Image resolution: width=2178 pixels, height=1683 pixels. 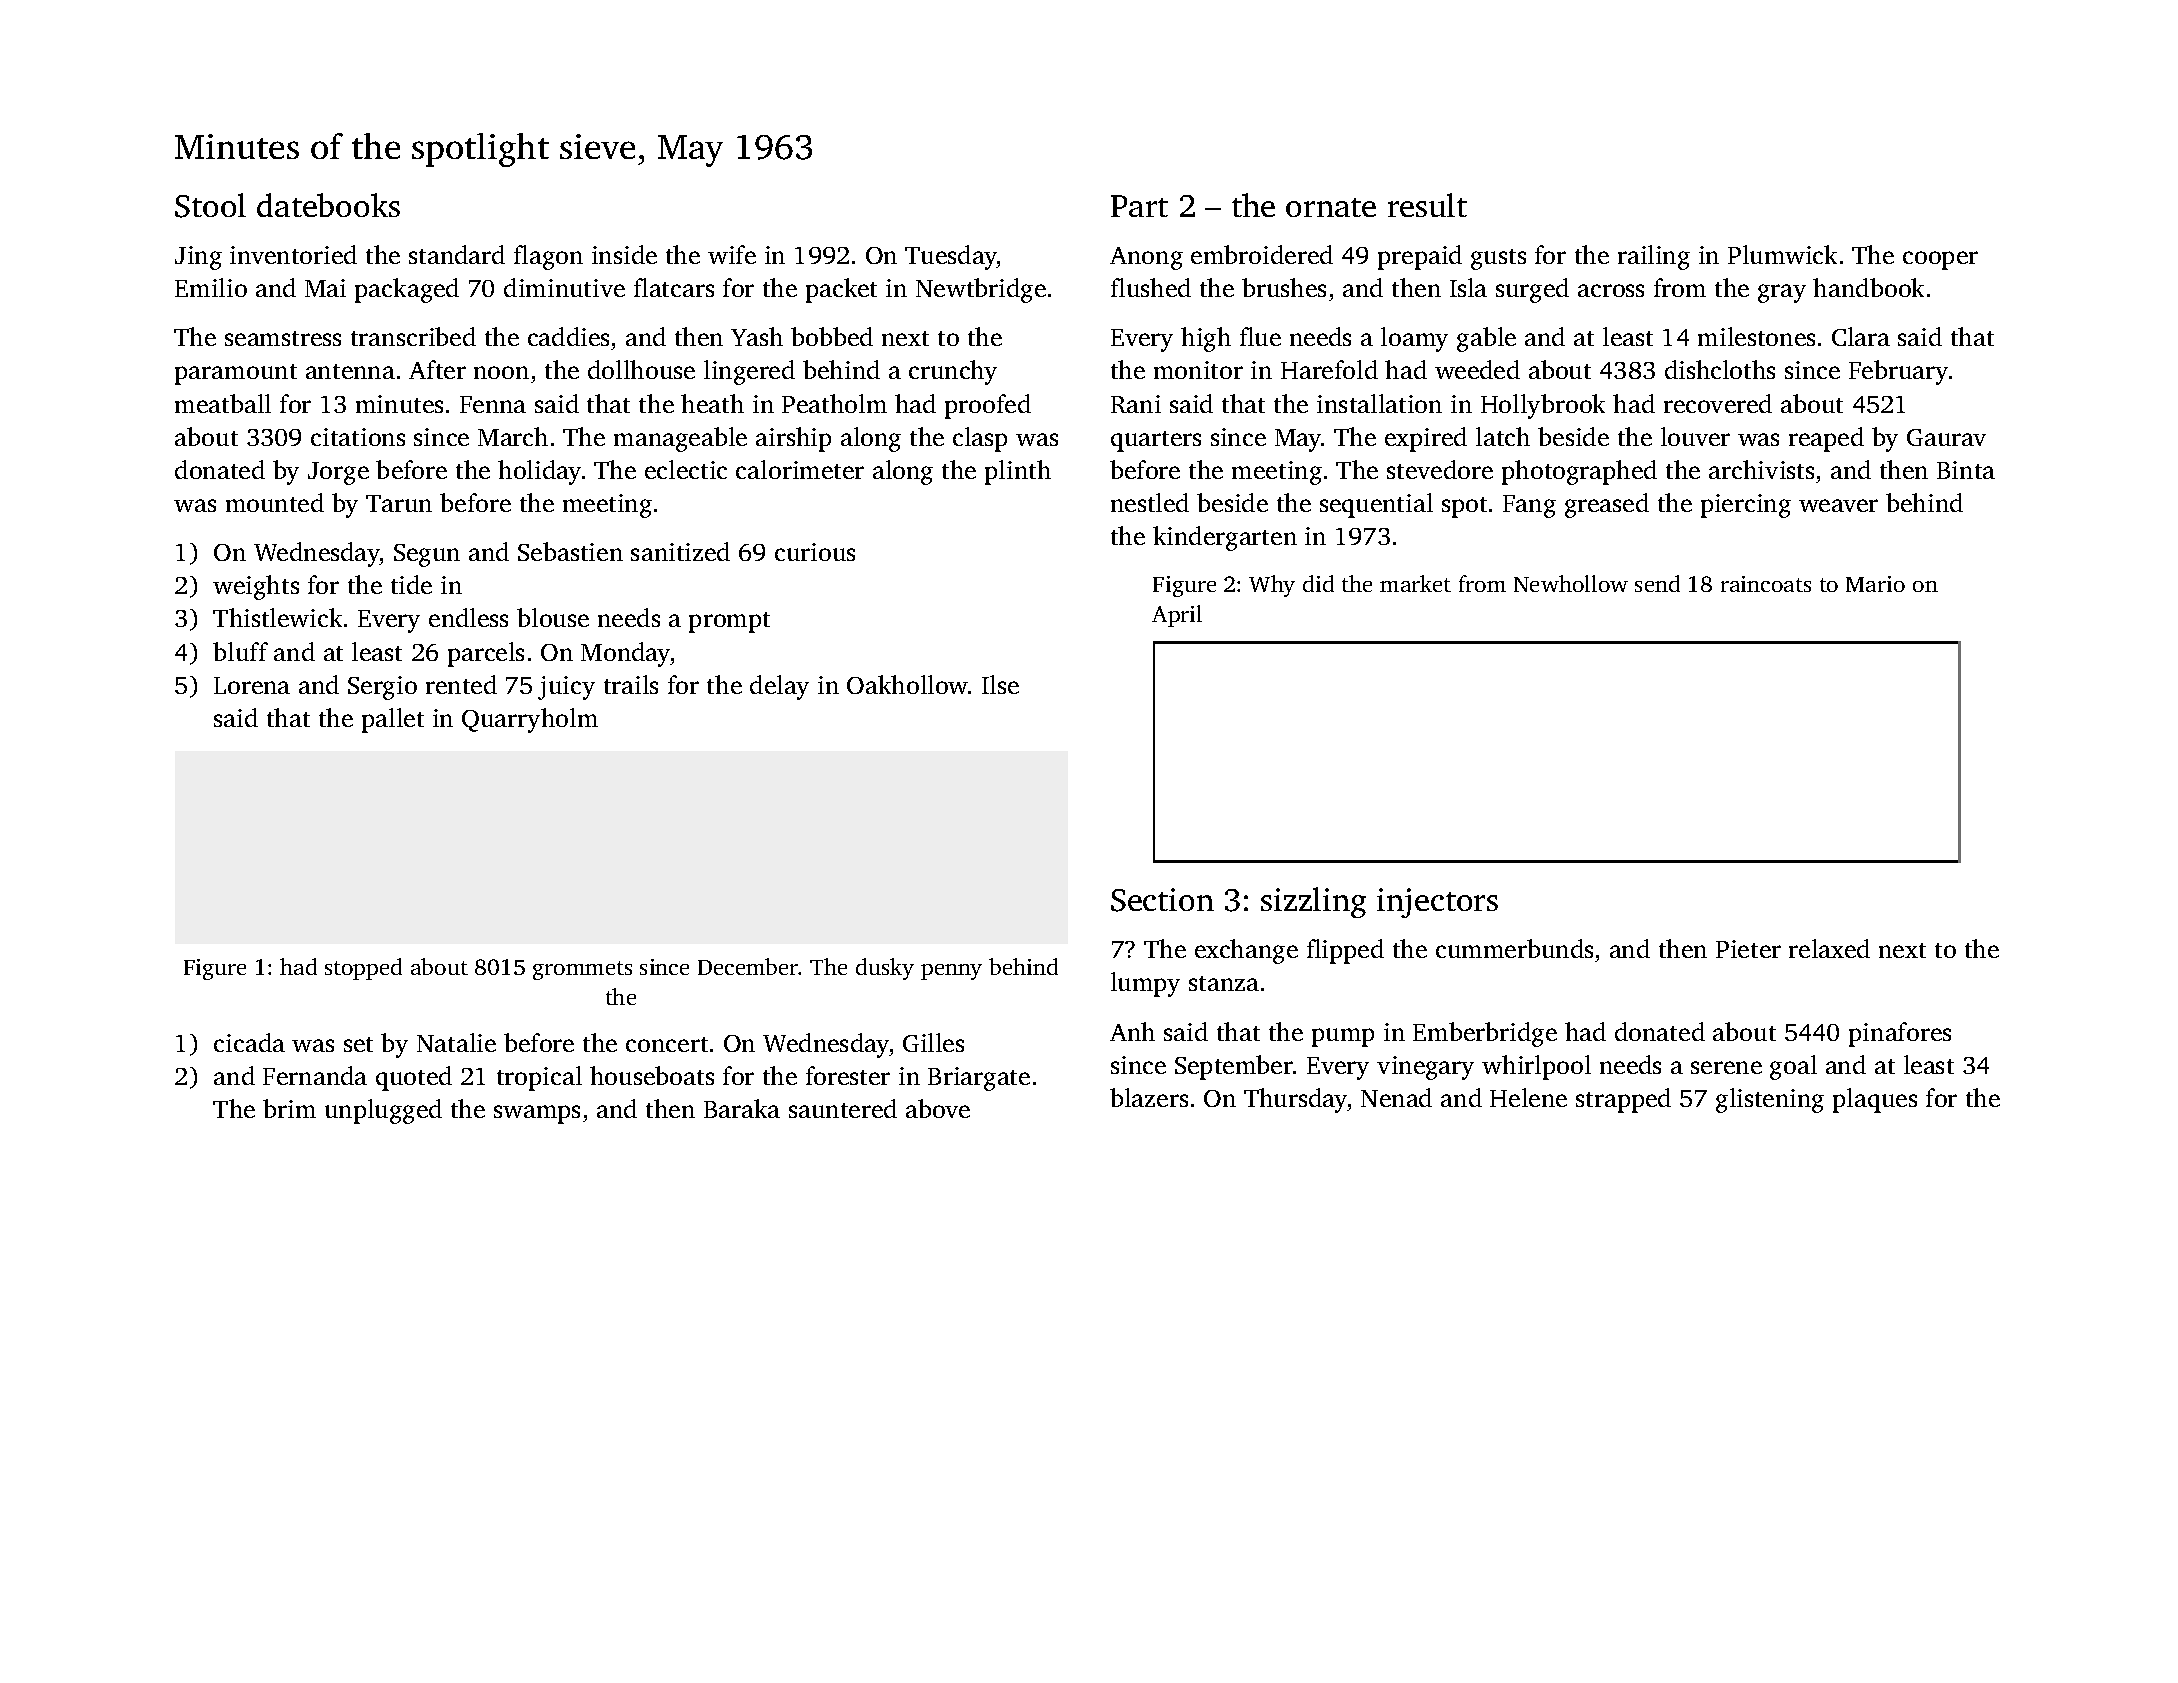 What do you see at coordinates (1514, 948) in the screenshot?
I see `cummerbunds` at bounding box center [1514, 948].
